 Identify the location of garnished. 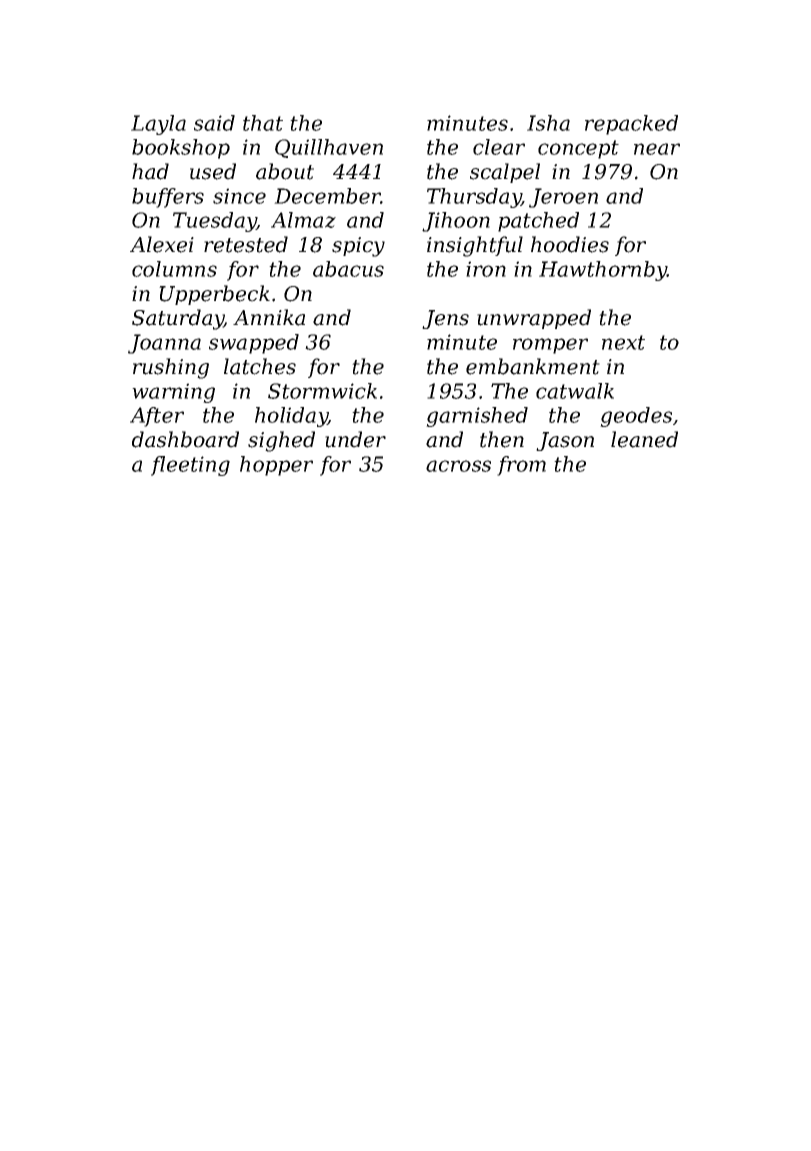
(477, 417).
